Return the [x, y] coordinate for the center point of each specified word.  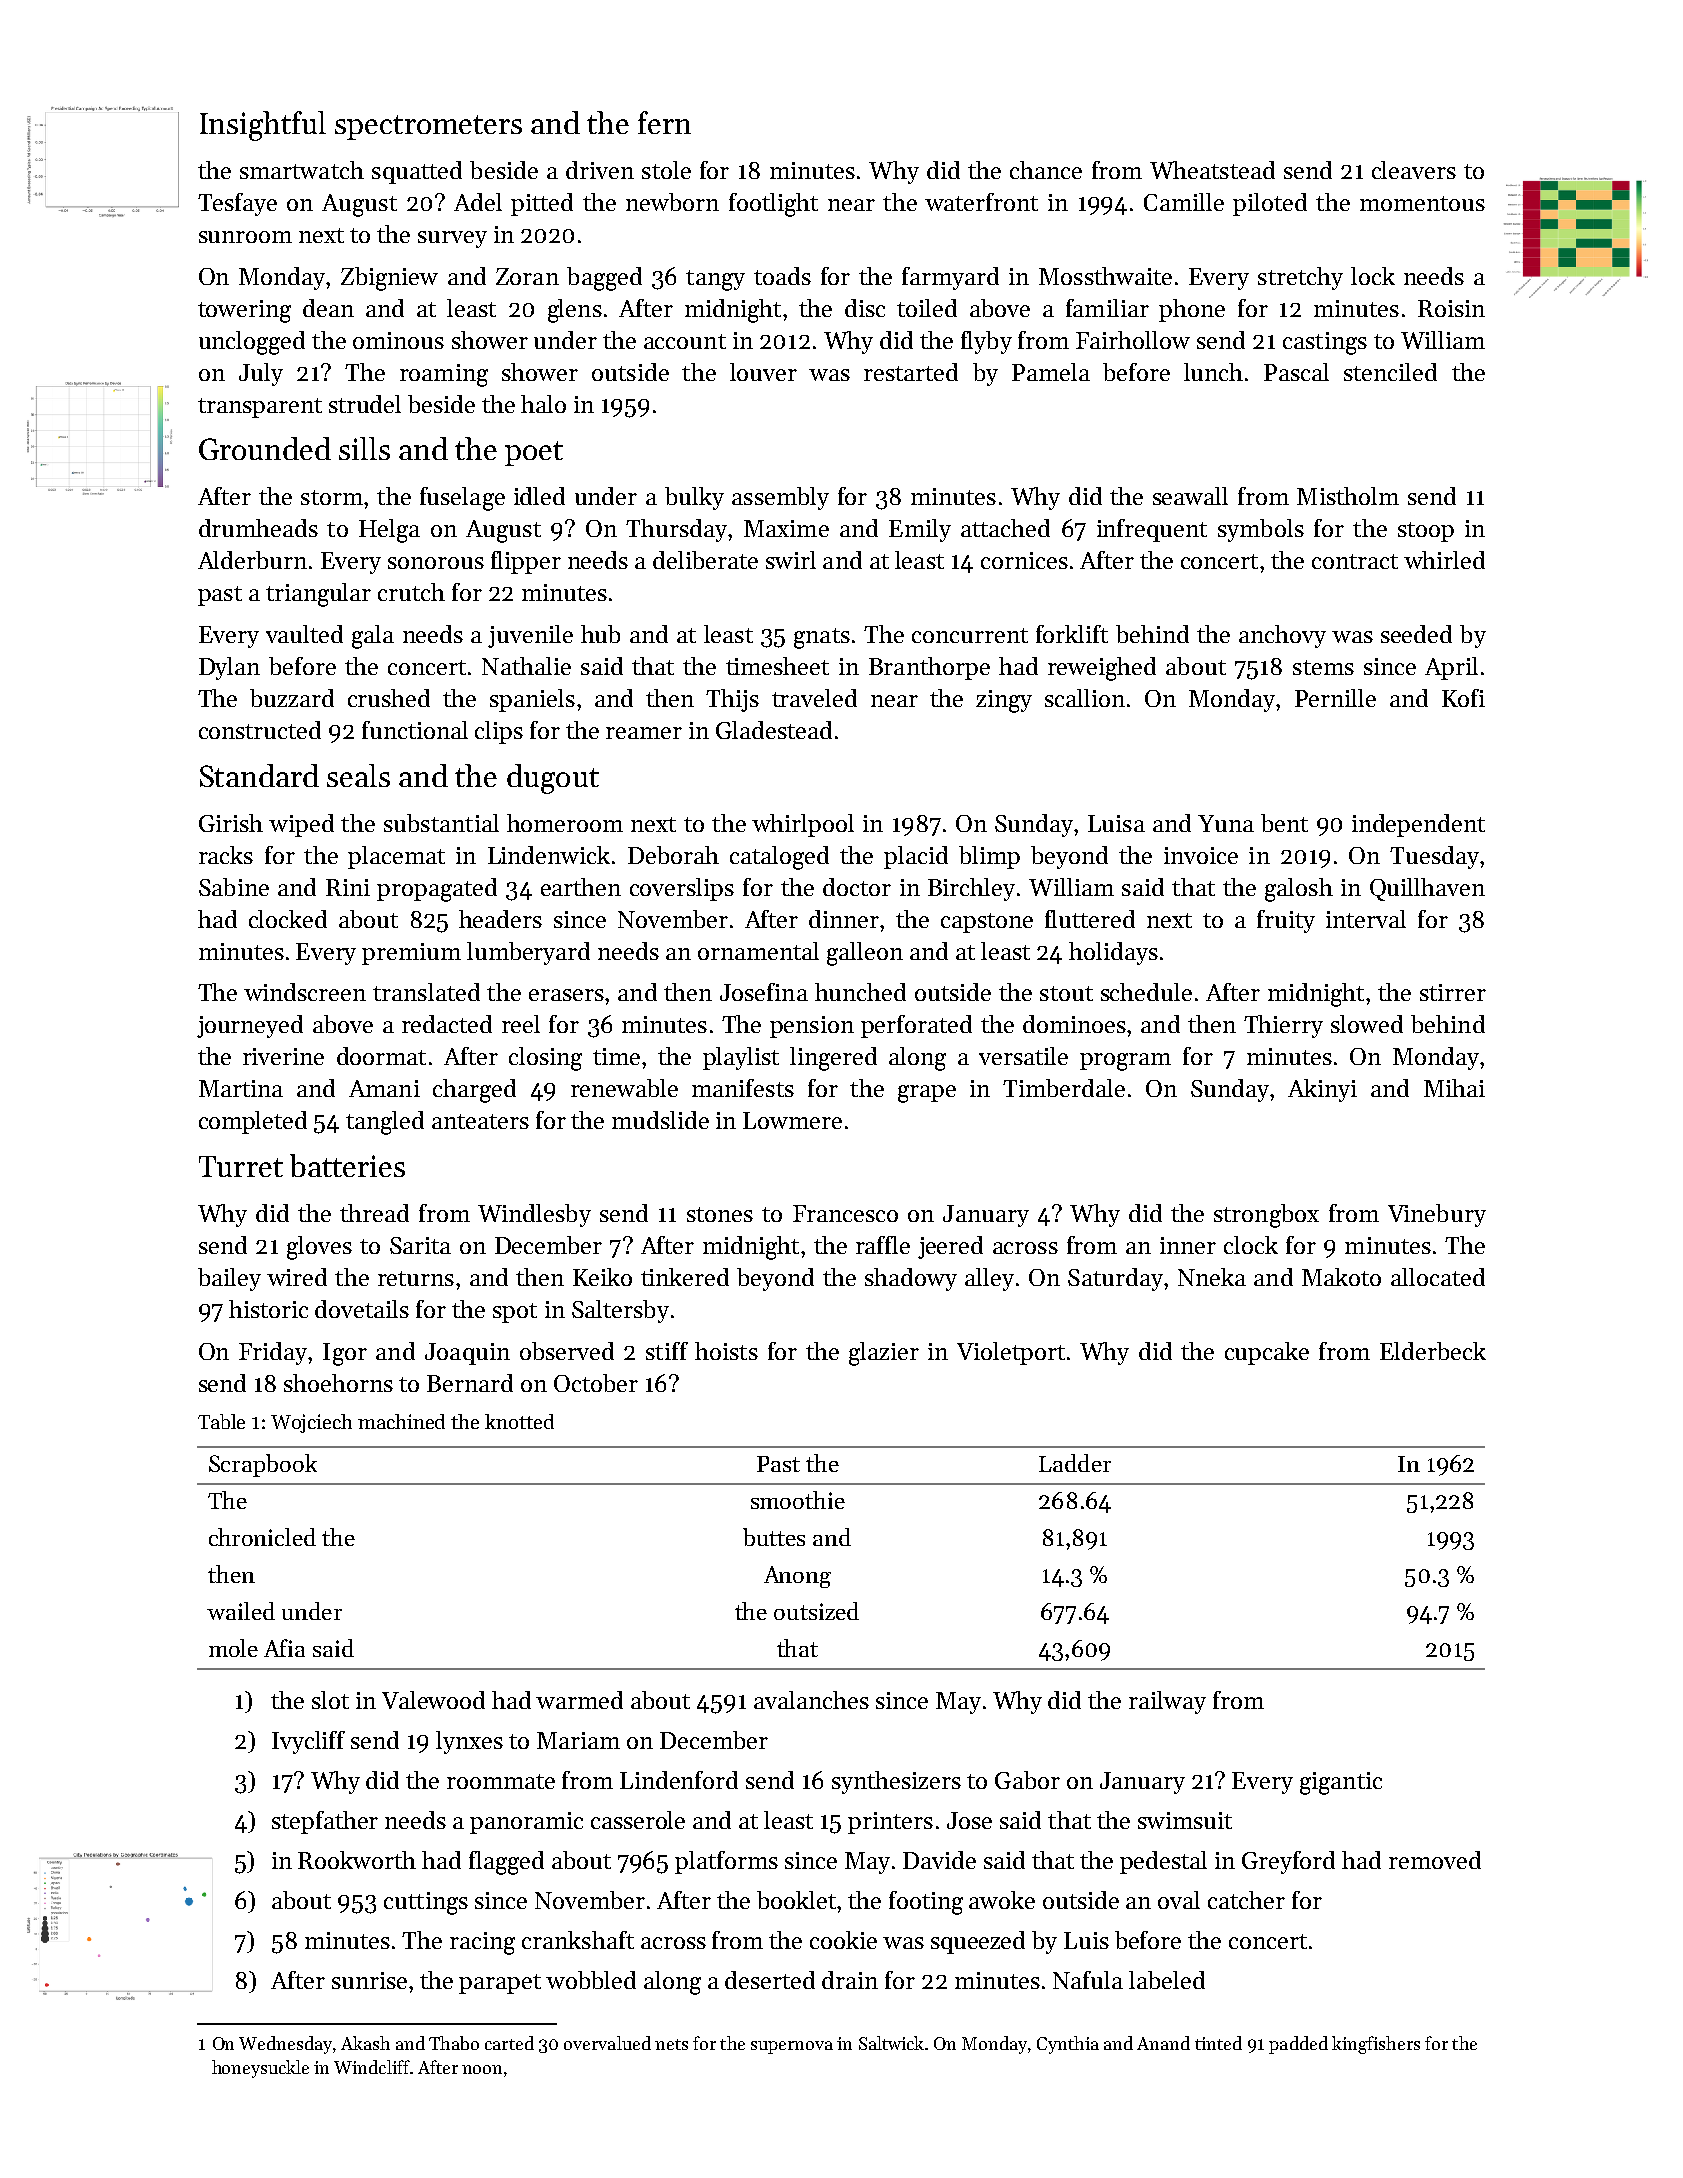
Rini [348, 887]
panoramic [526, 1823]
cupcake [1267, 1353]
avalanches [811, 1700]
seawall [1190, 496]
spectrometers [428, 127]
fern [664, 122]
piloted [1270, 204]
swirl [791, 560]
